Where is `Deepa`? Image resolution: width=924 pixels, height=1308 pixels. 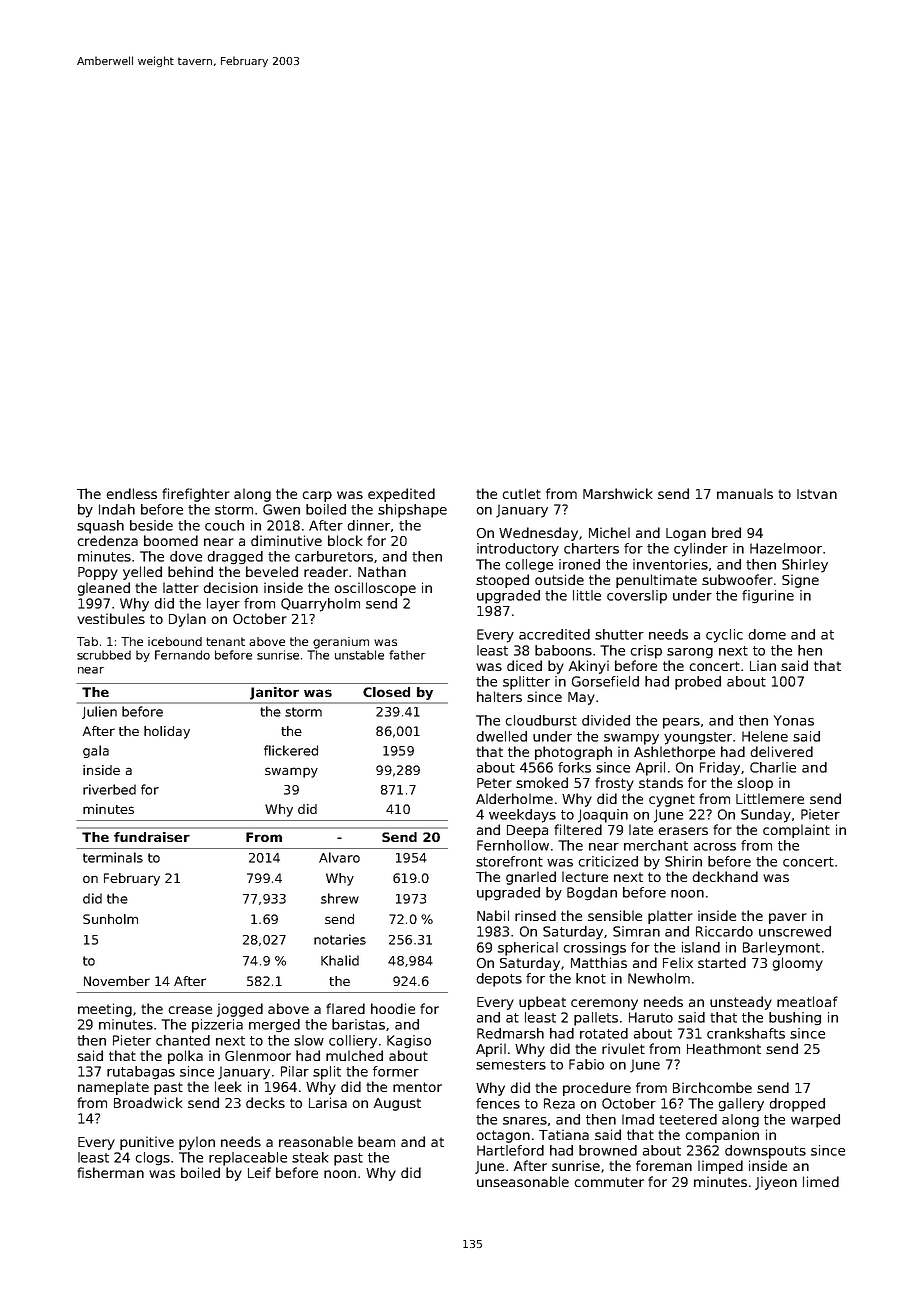
Deepa is located at coordinates (527, 831).
